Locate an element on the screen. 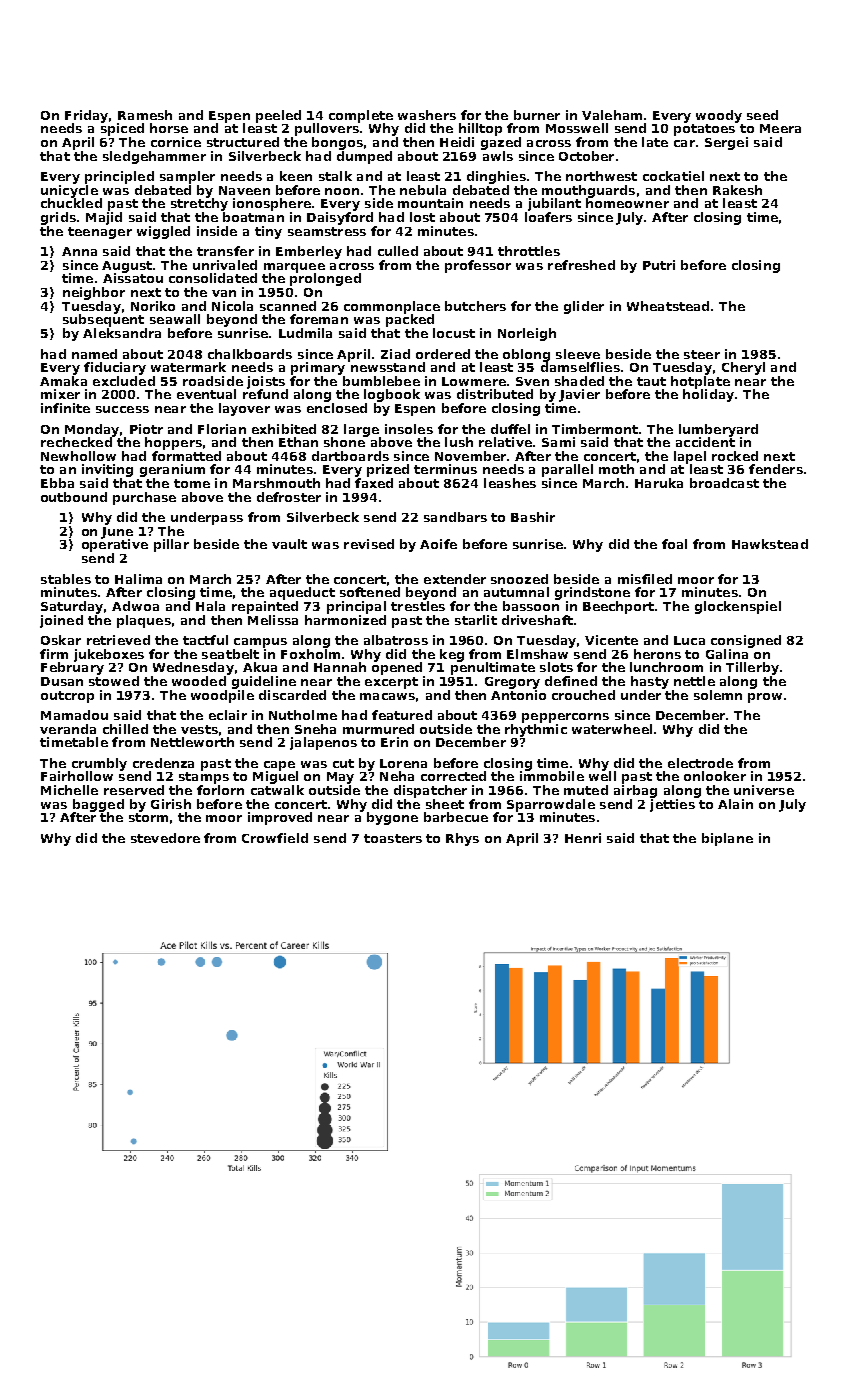 The image size is (849, 1400). stalk is located at coordinates (335, 176).
